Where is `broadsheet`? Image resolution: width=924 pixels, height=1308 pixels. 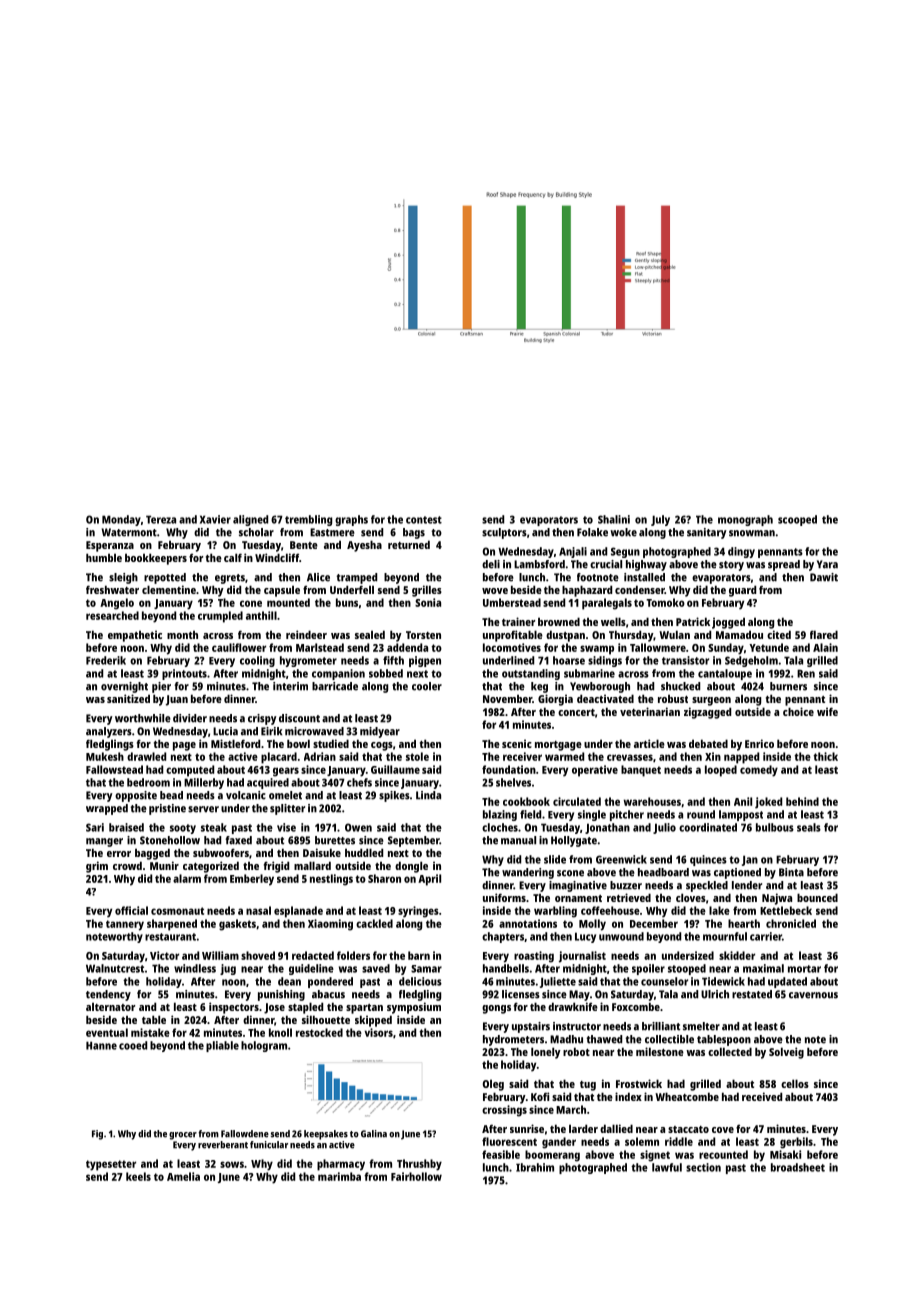
broadsheet is located at coordinates (798, 1167).
